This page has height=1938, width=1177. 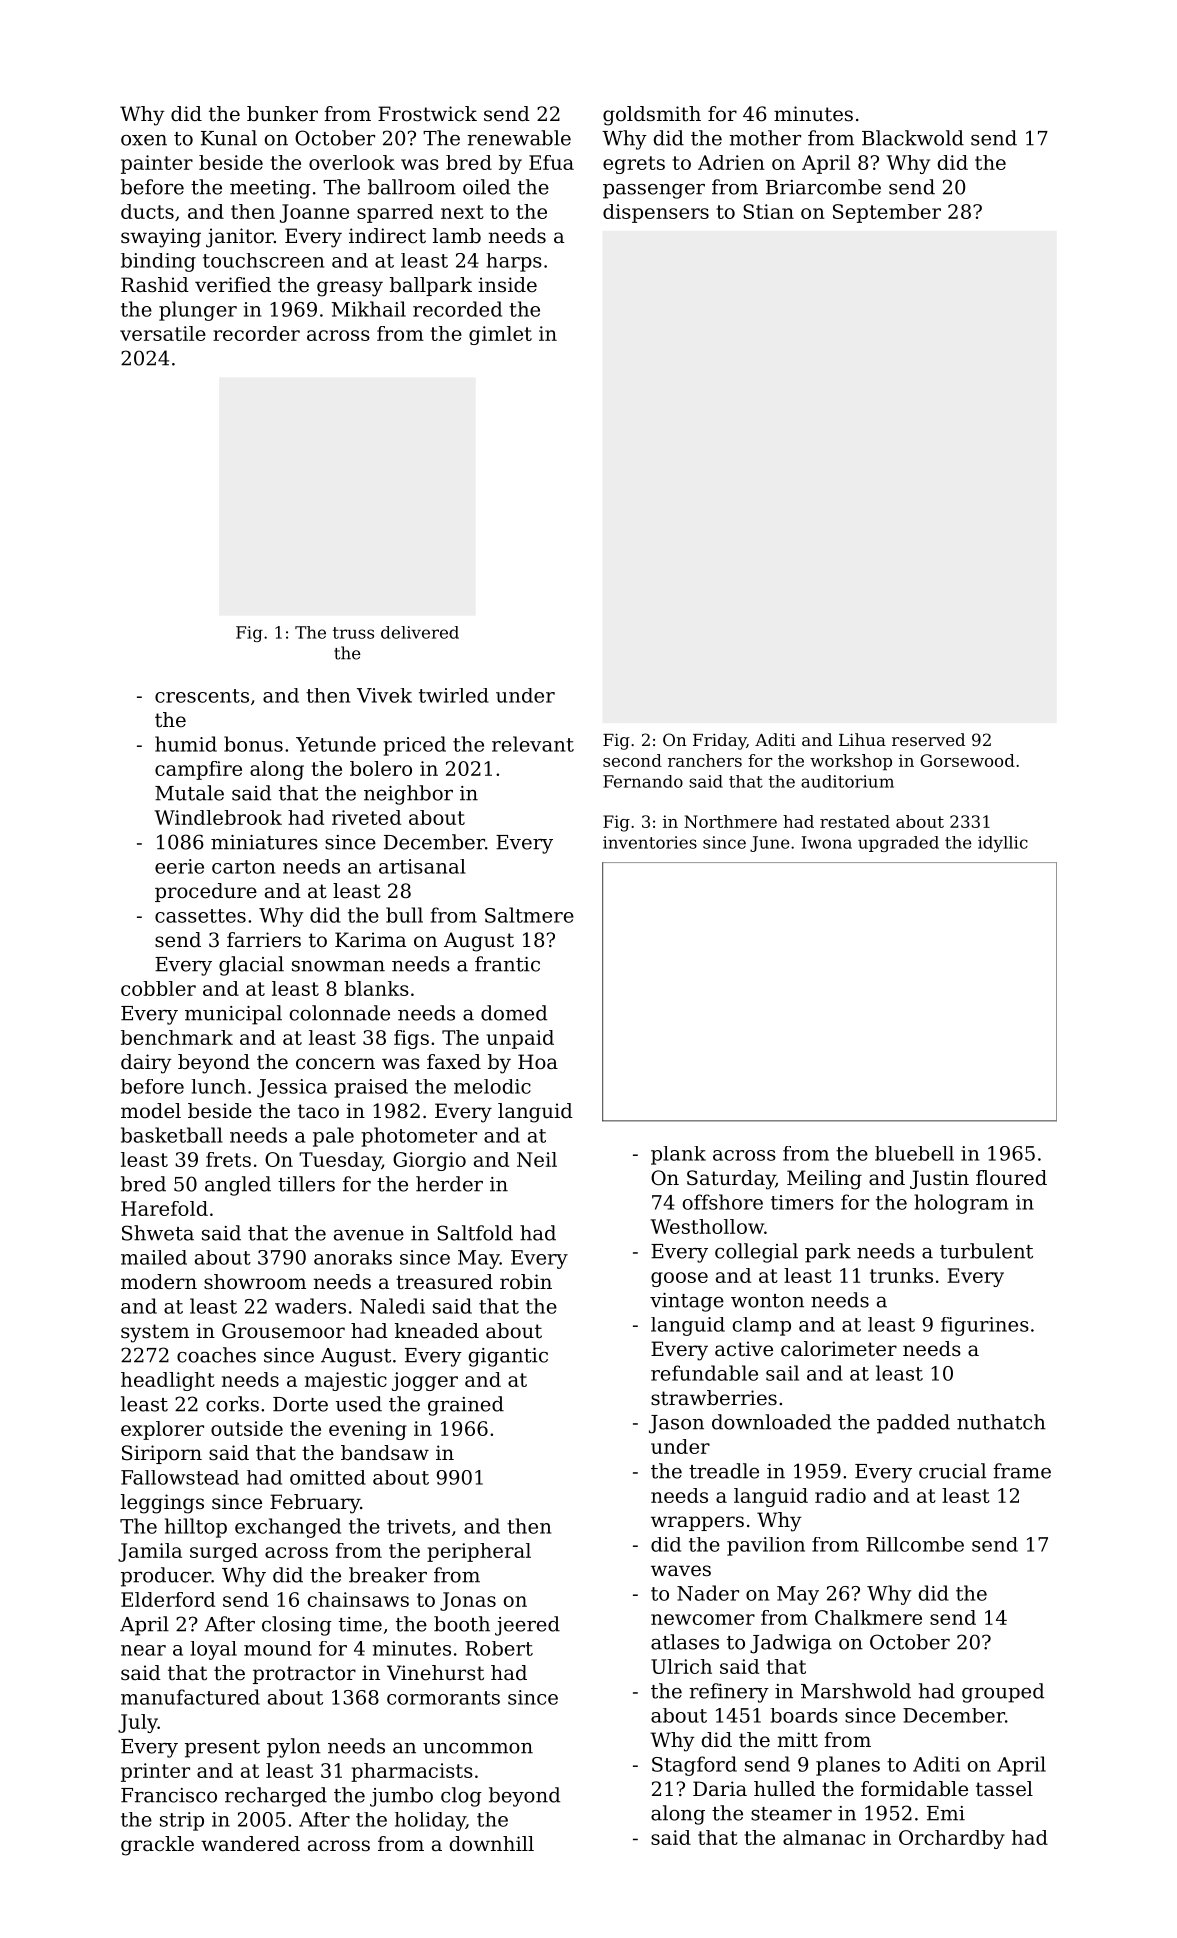 What do you see at coordinates (887, 213) in the page?
I see `September` at bounding box center [887, 213].
